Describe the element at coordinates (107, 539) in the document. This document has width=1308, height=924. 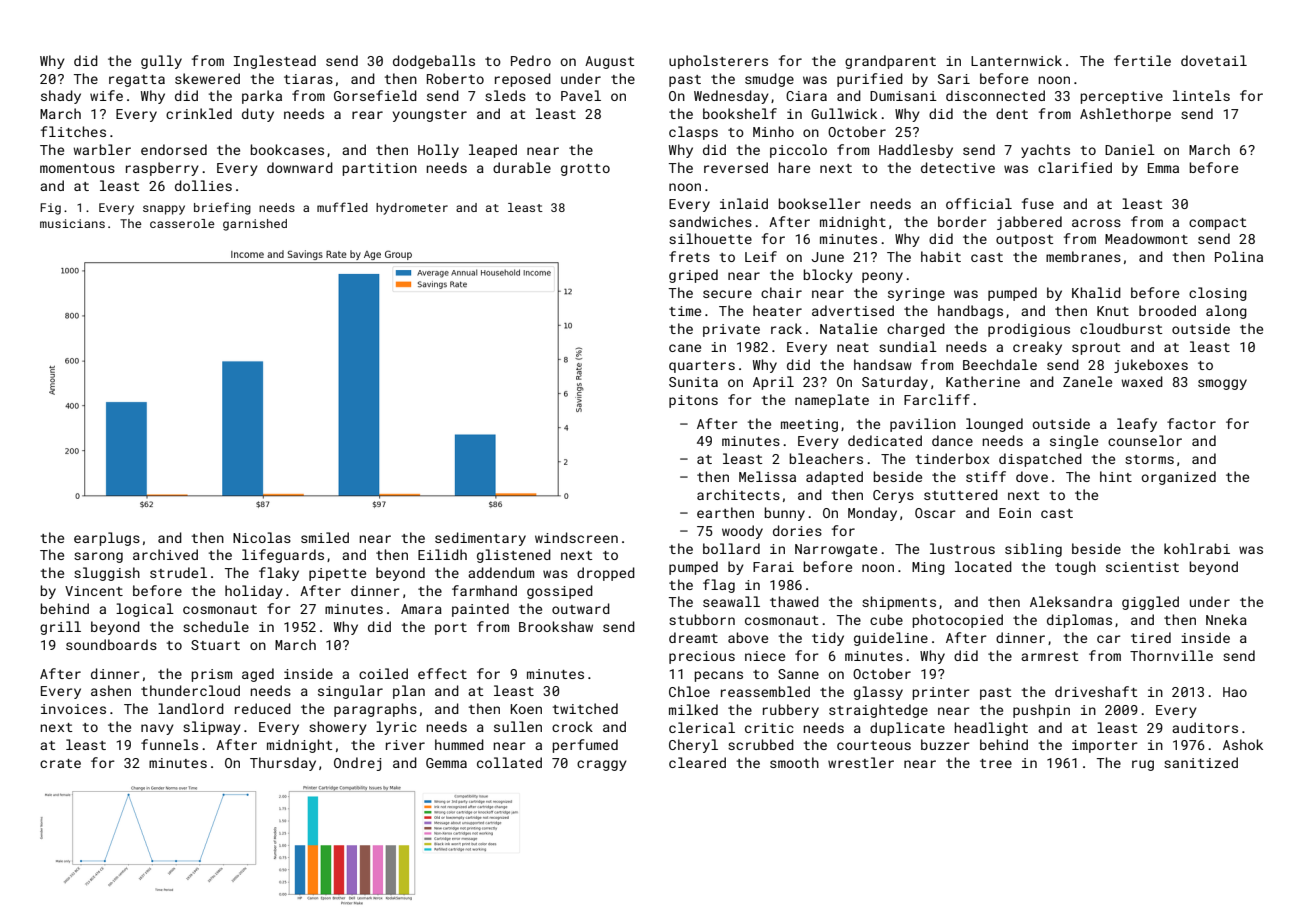
I see `earplugs` at that location.
